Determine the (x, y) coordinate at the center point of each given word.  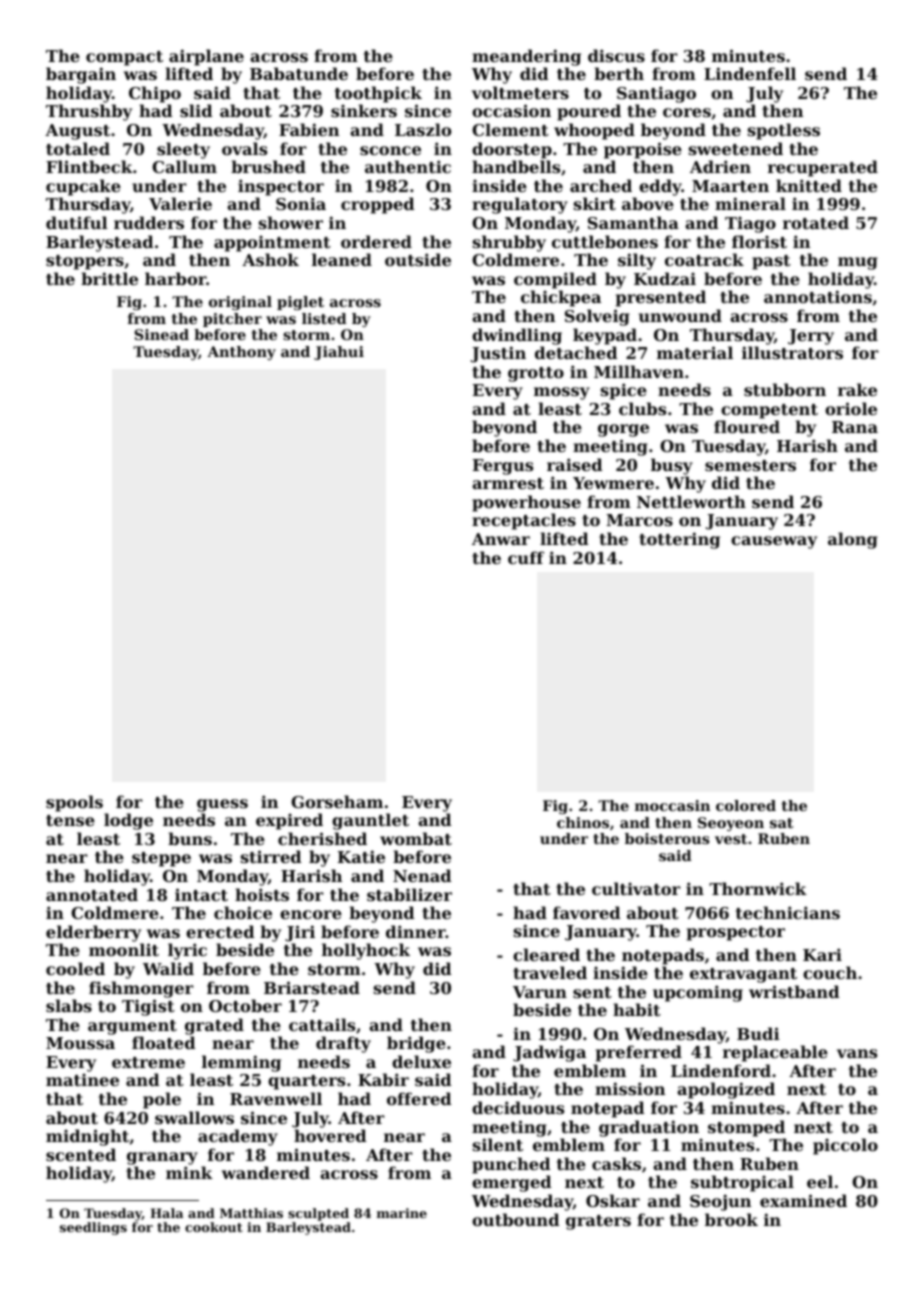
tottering (679, 540)
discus (616, 55)
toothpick (378, 94)
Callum (184, 166)
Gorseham (337, 801)
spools (74, 803)
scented (81, 1154)
